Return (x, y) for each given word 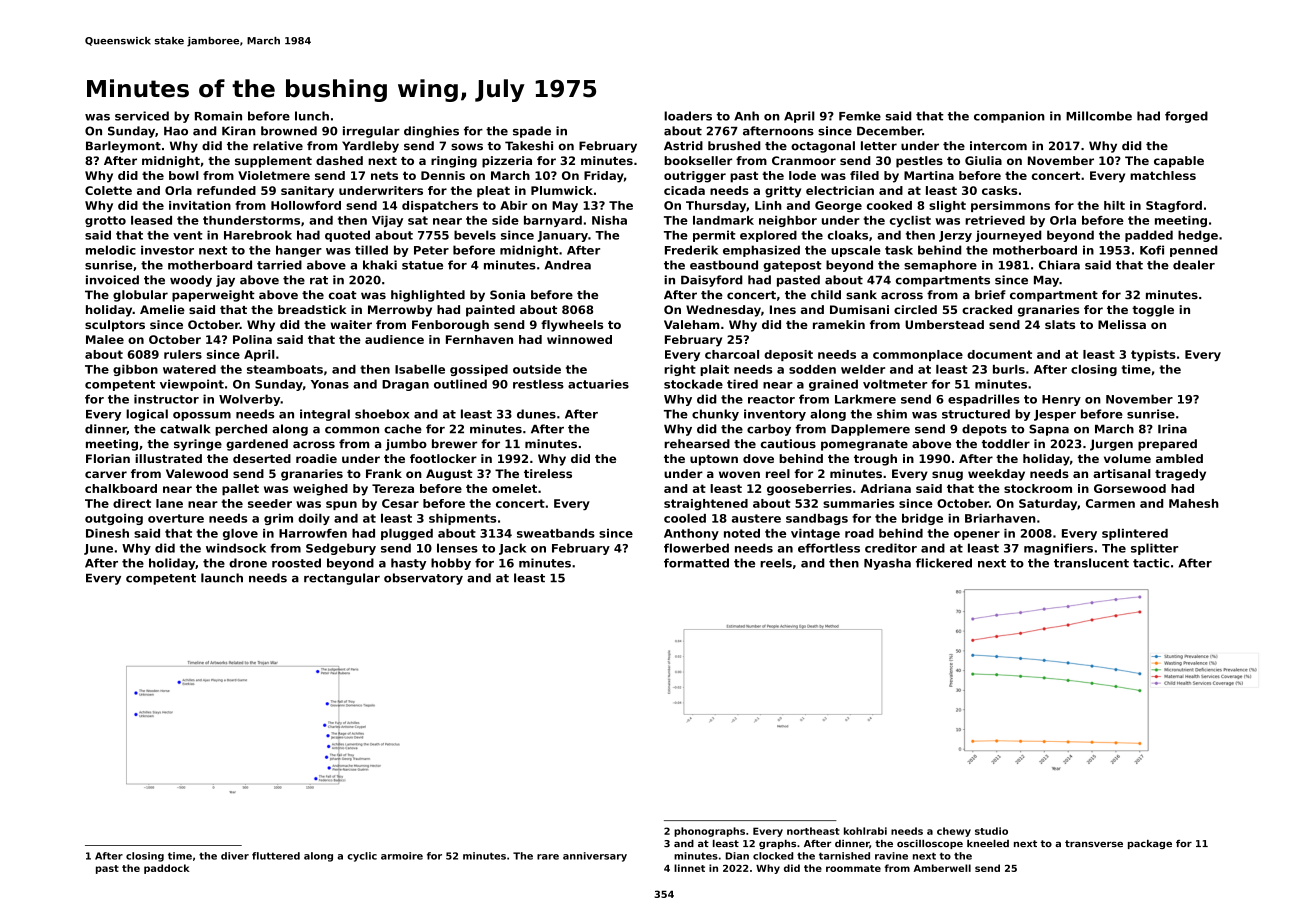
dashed (339, 160)
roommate (853, 868)
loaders (688, 116)
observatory (423, 579)
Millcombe (1099, 116)
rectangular (342, 579)
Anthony (691, 534)
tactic (1151, 563)
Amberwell (942, 868)
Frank (384, 473)
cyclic (362, 857)
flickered (944, 563)
